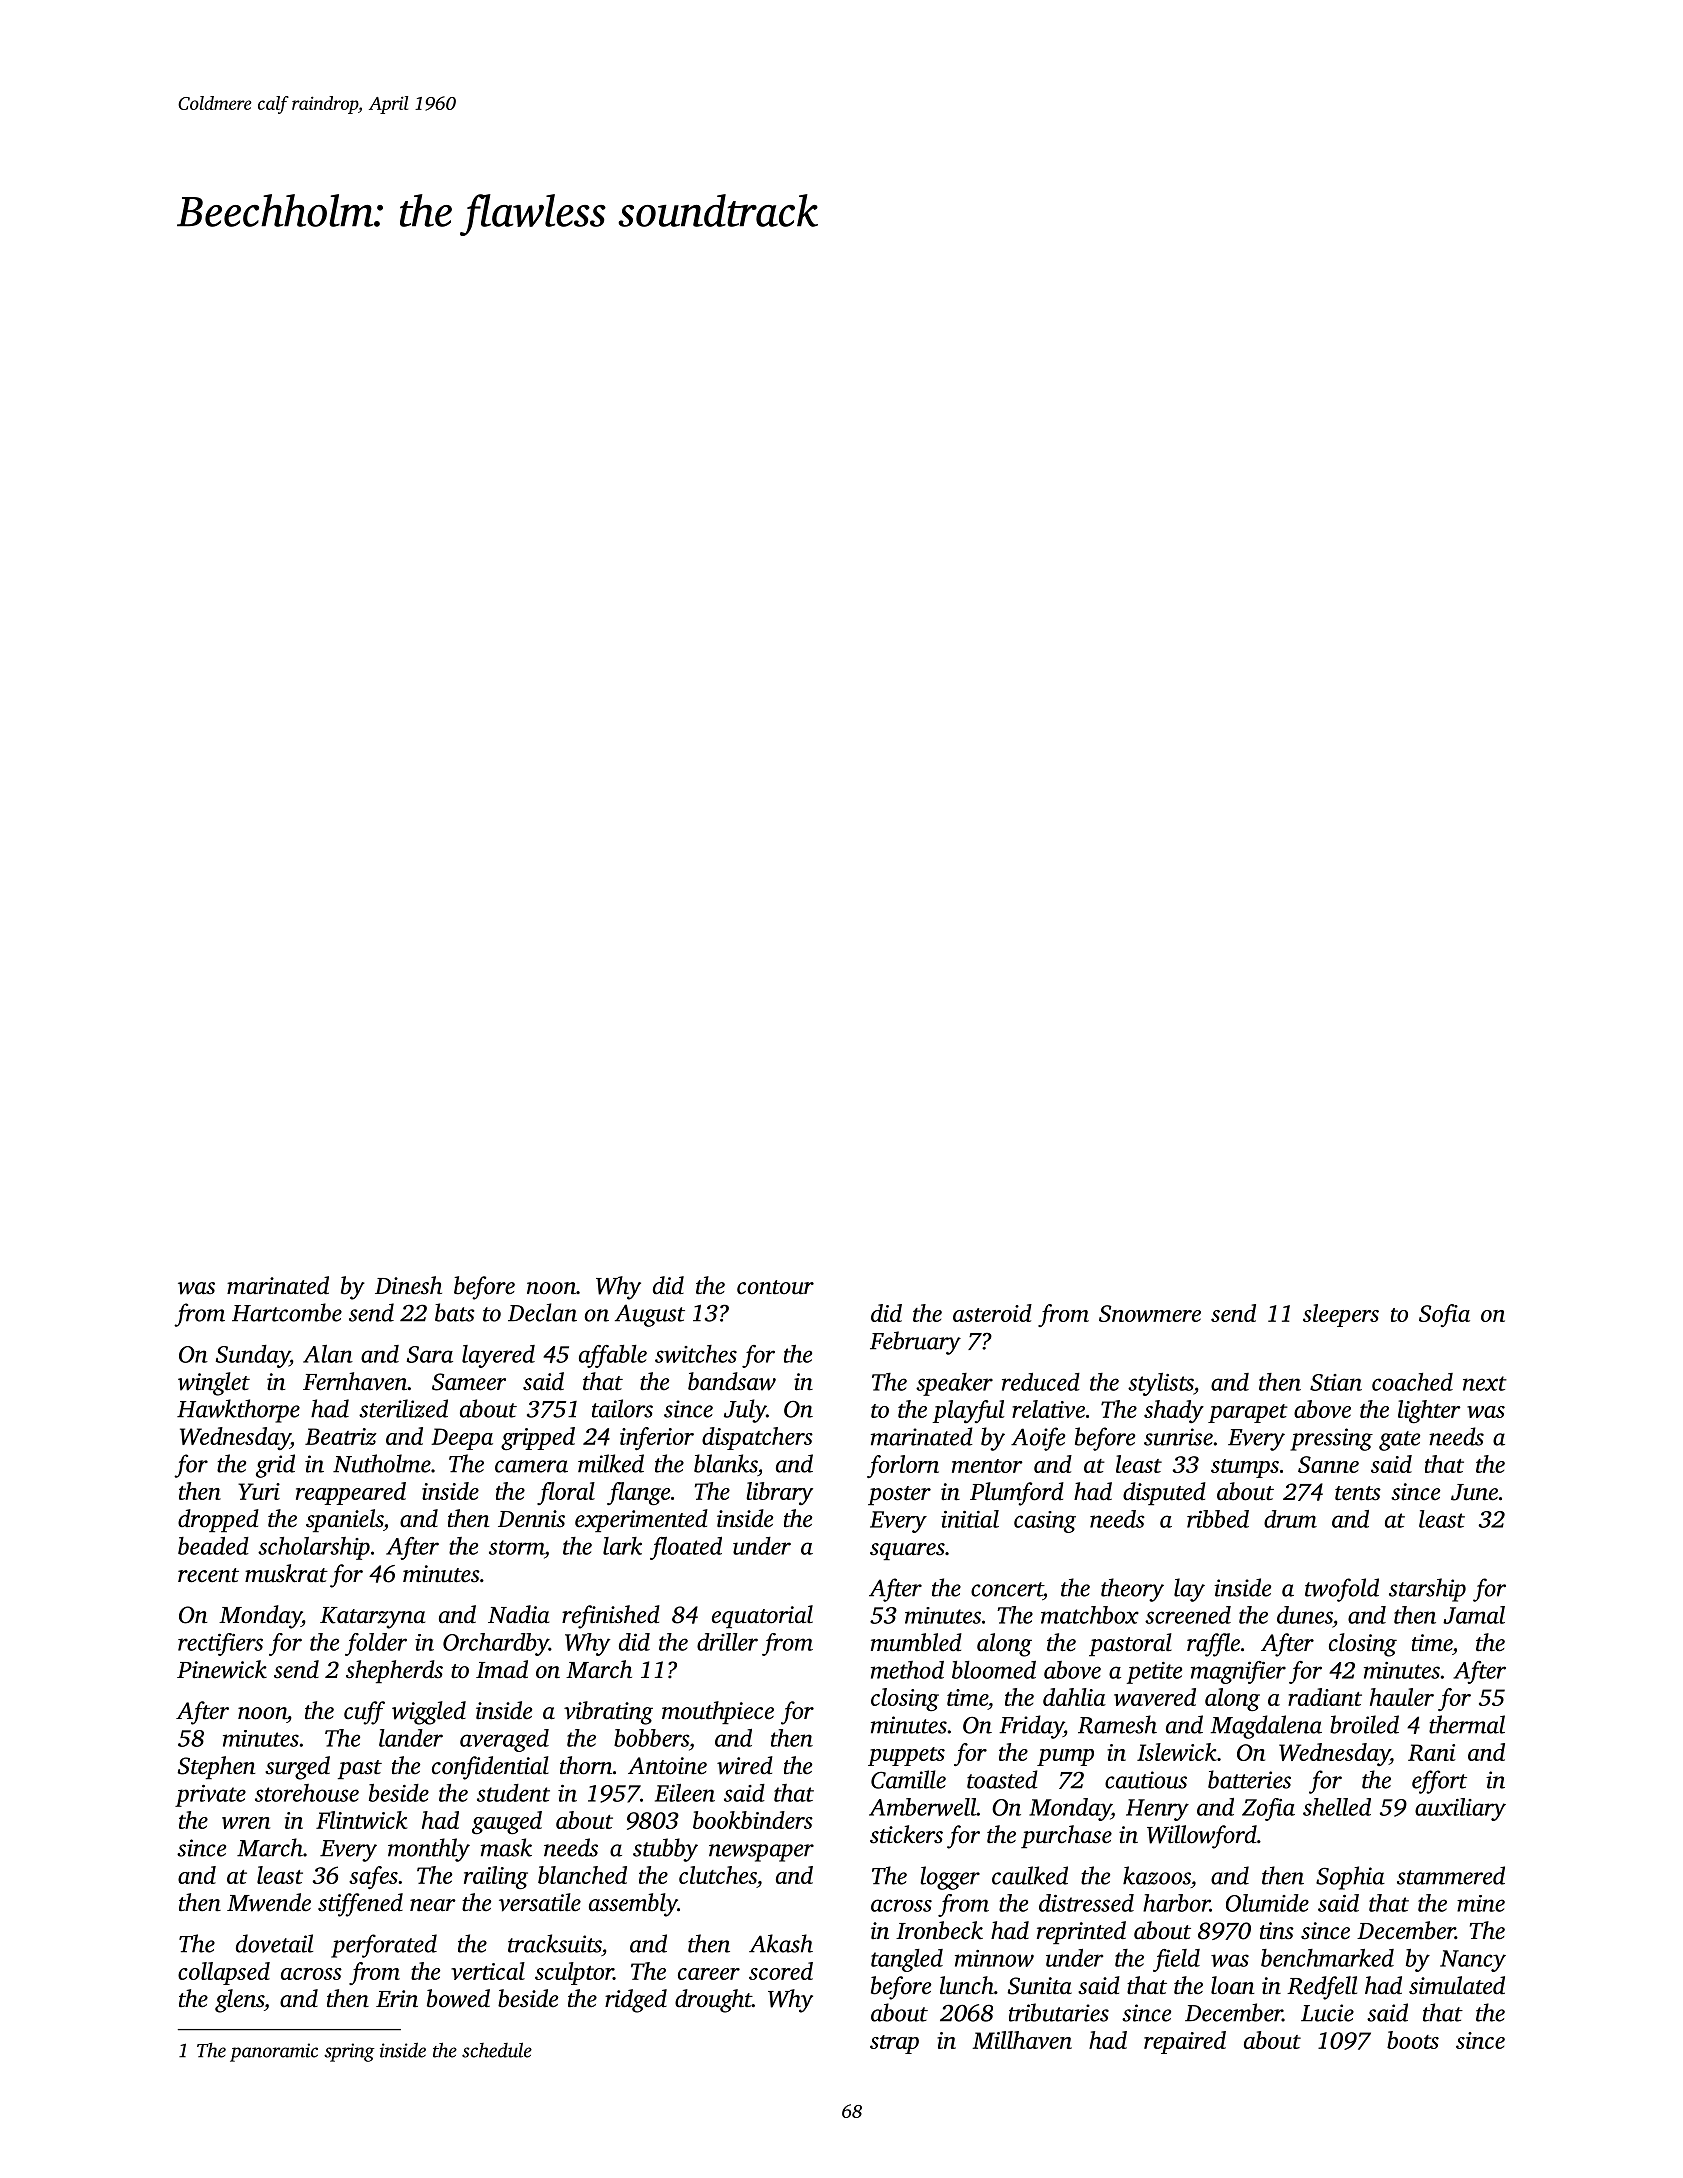 The height and width of the screenshot is (2178, 1683). I want to click on flange, so click(638, 1493).
